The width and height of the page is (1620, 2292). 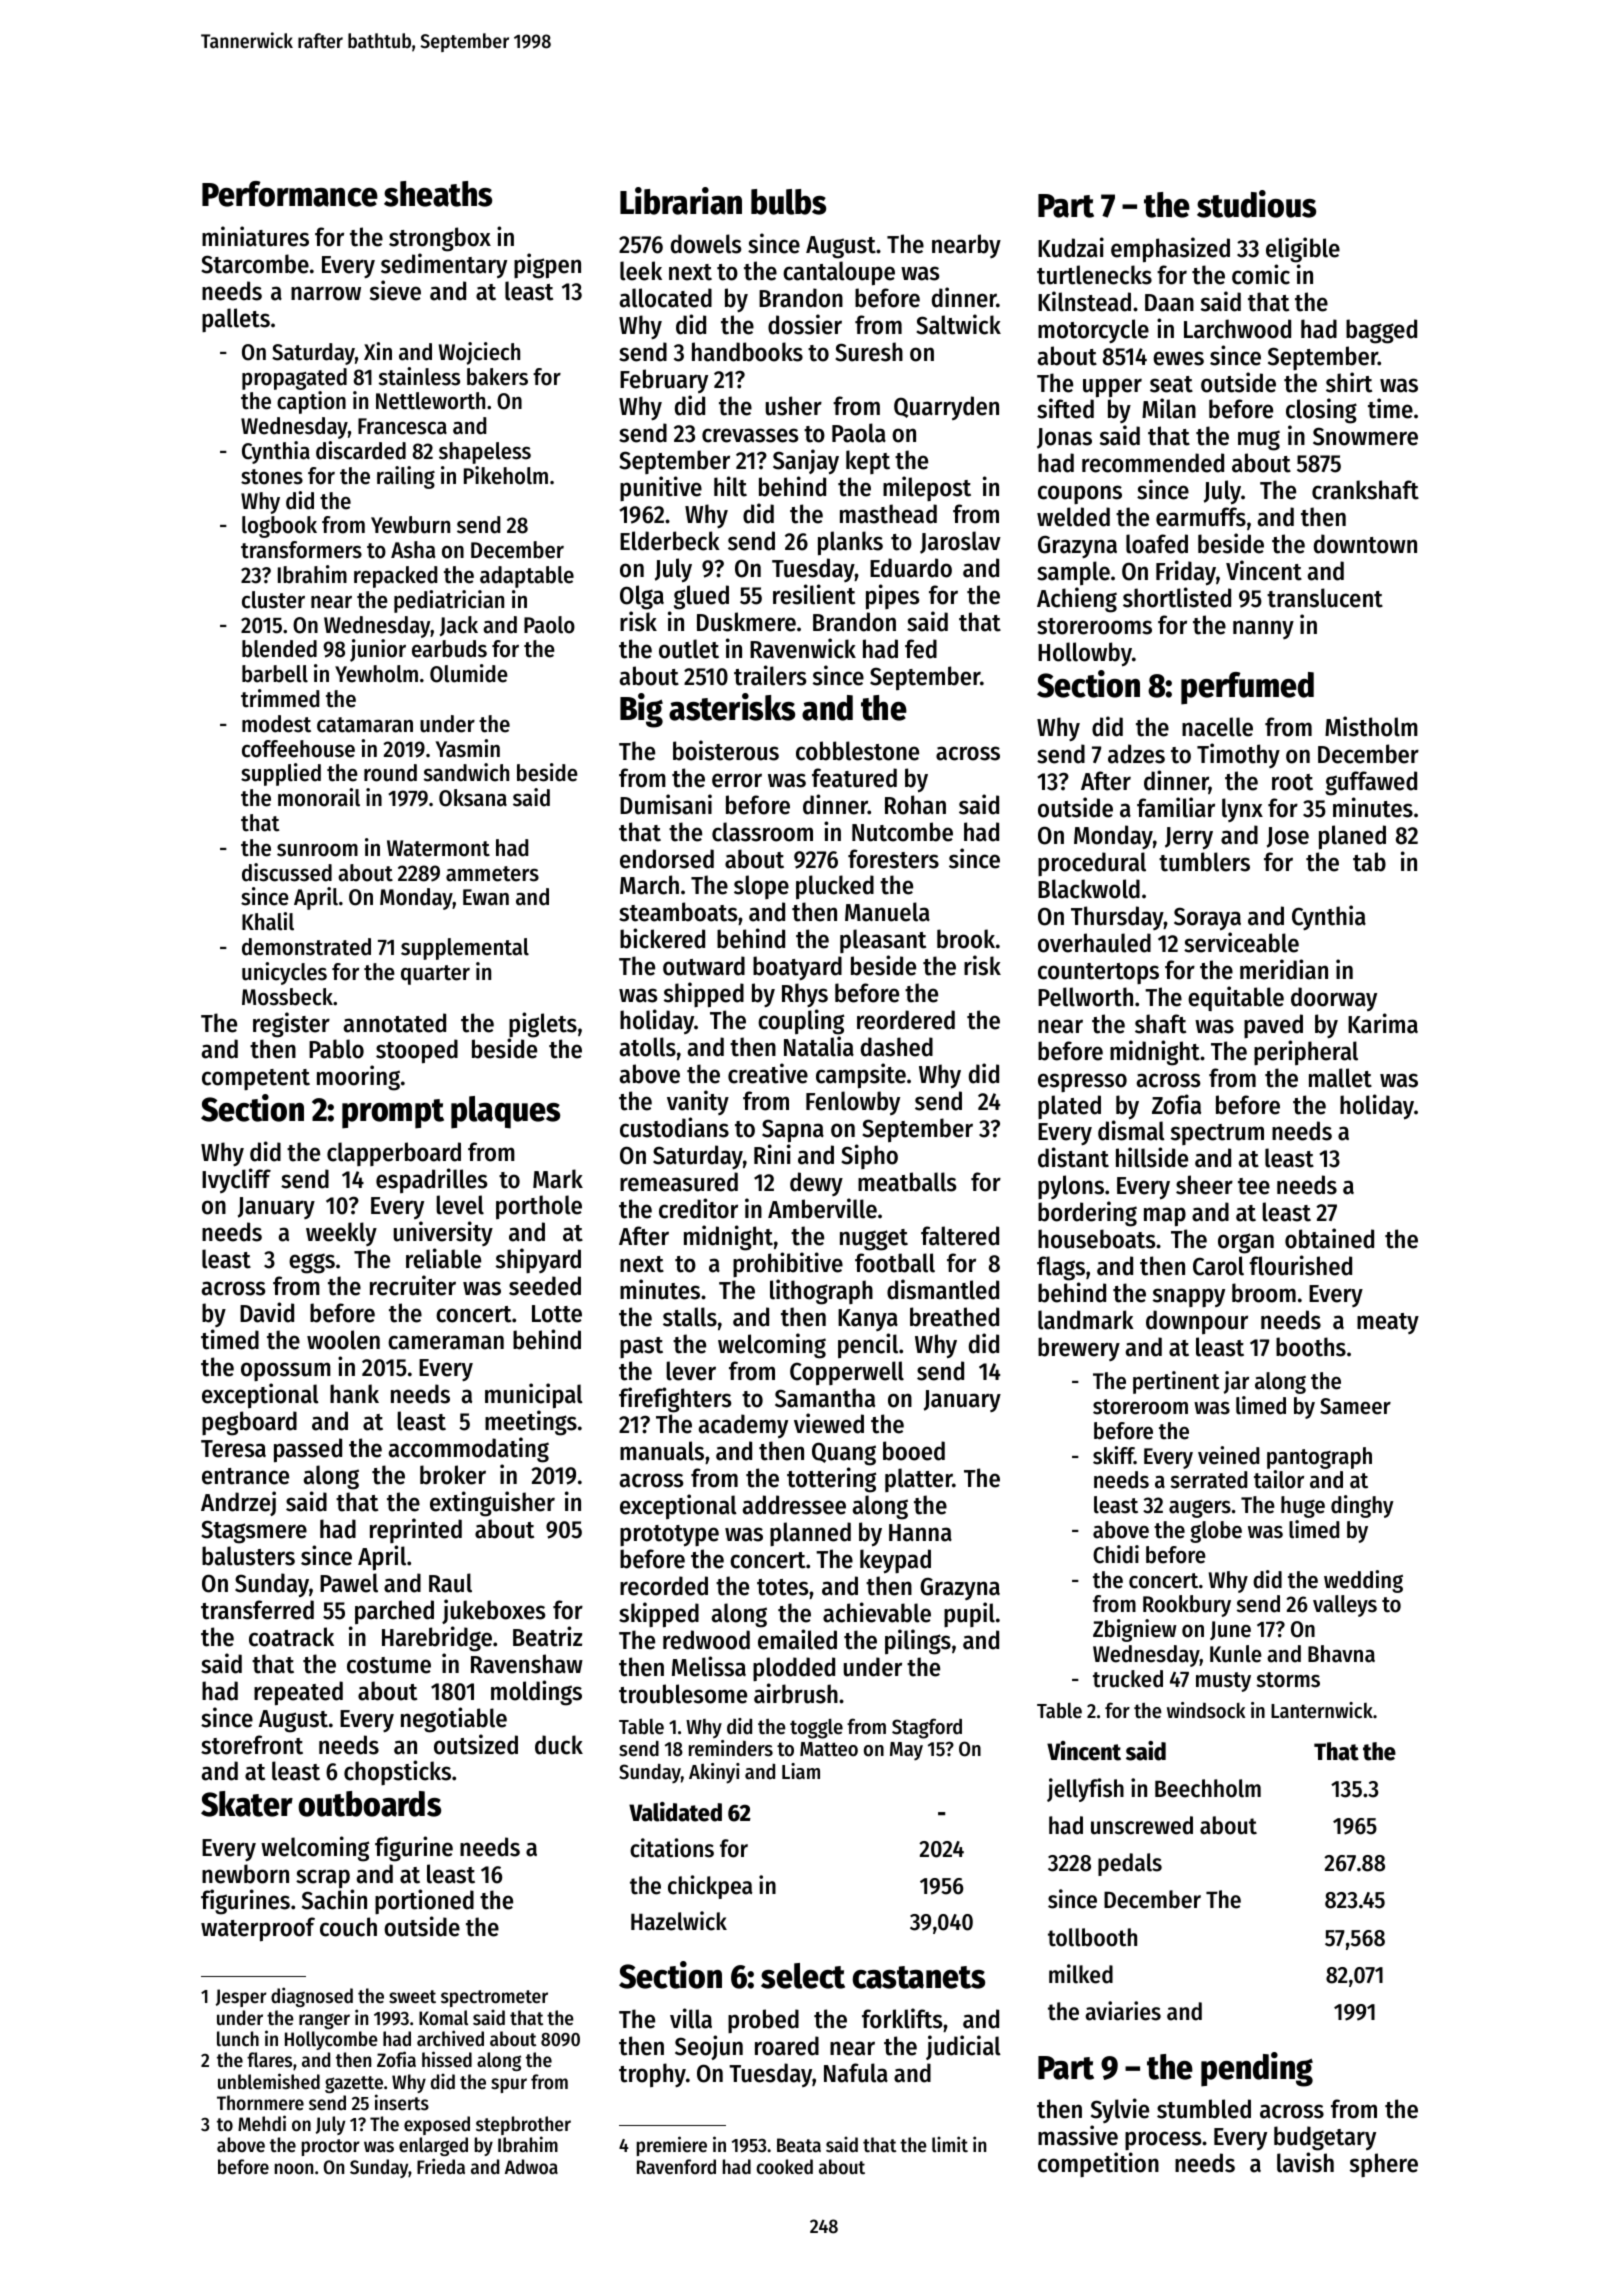 I want to click on discussed, so click(x=287, y=872).
